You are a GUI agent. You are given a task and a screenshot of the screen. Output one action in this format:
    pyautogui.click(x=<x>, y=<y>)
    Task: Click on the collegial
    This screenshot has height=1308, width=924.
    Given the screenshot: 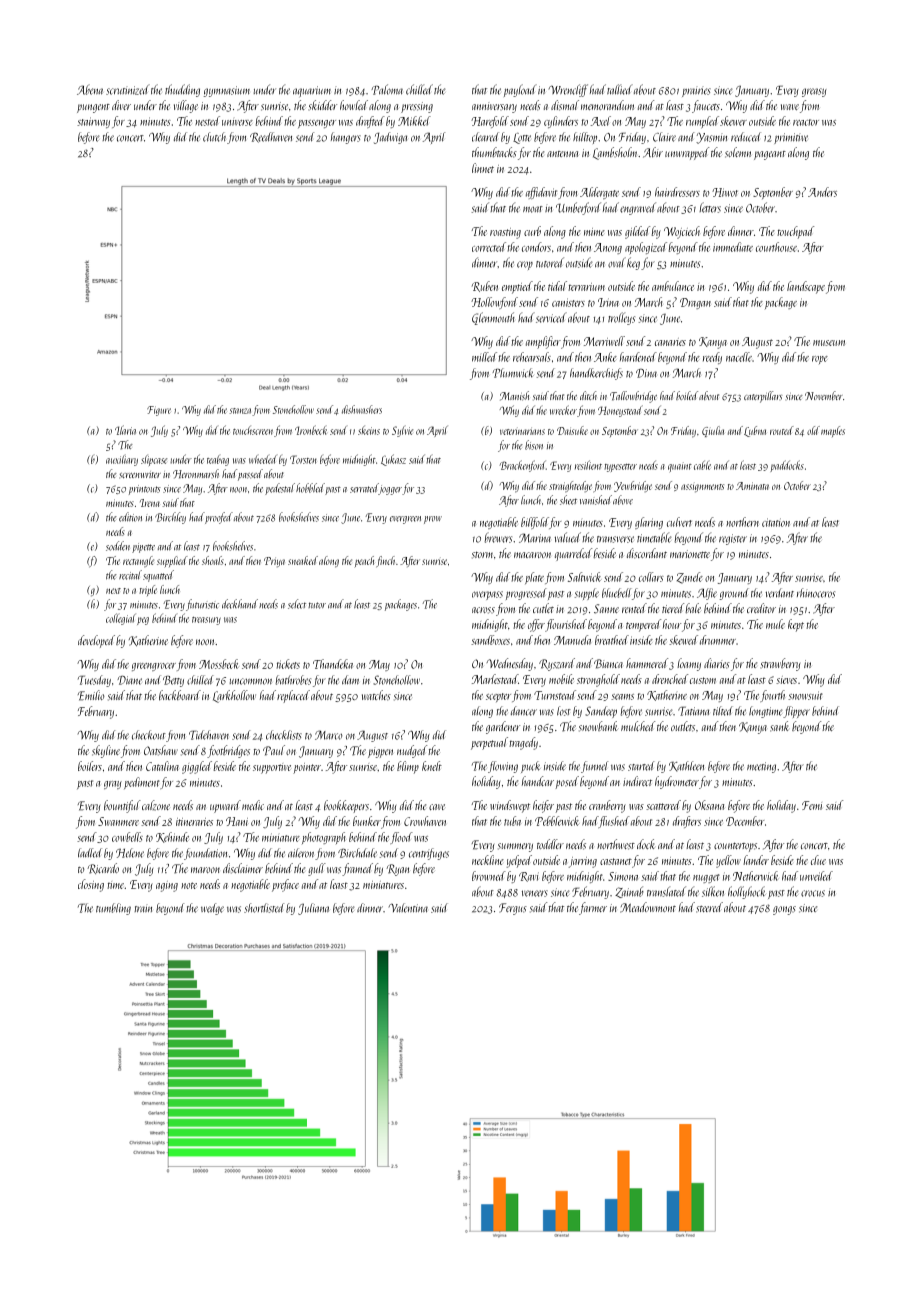 What is the action you would take?
    pyautogui.click(x=121, y=619)
